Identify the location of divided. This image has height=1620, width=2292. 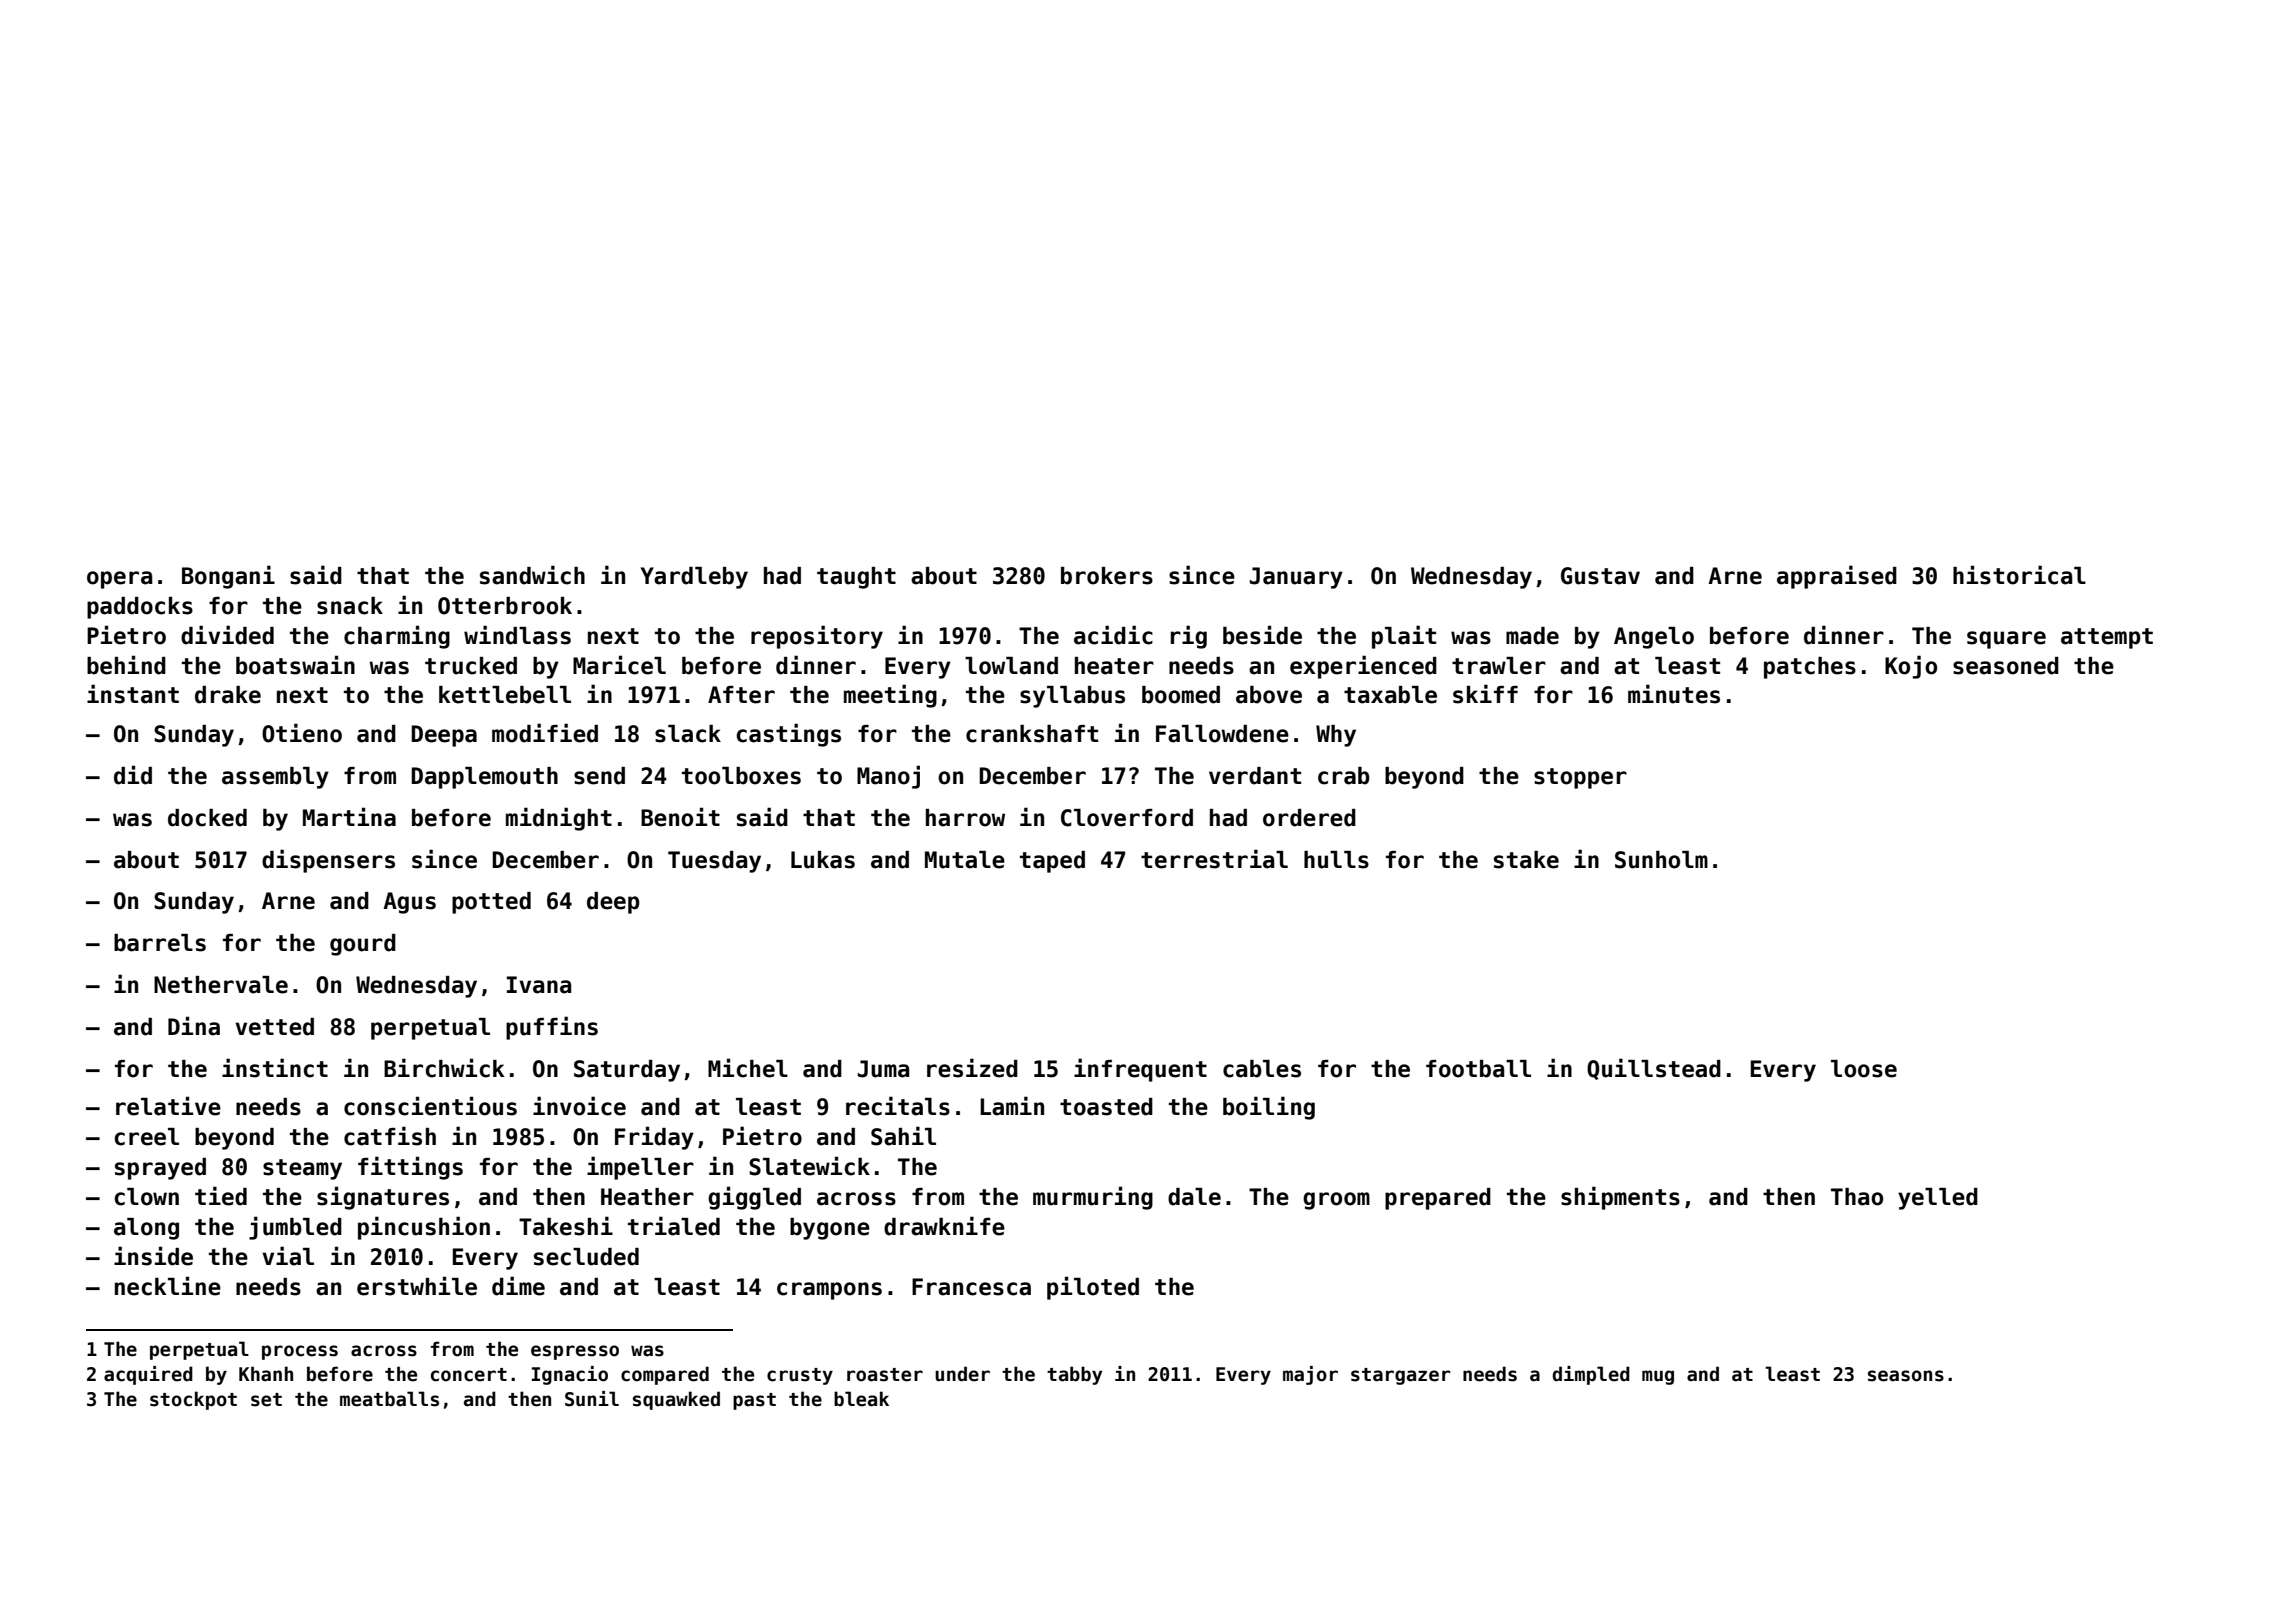
(227, 635).
